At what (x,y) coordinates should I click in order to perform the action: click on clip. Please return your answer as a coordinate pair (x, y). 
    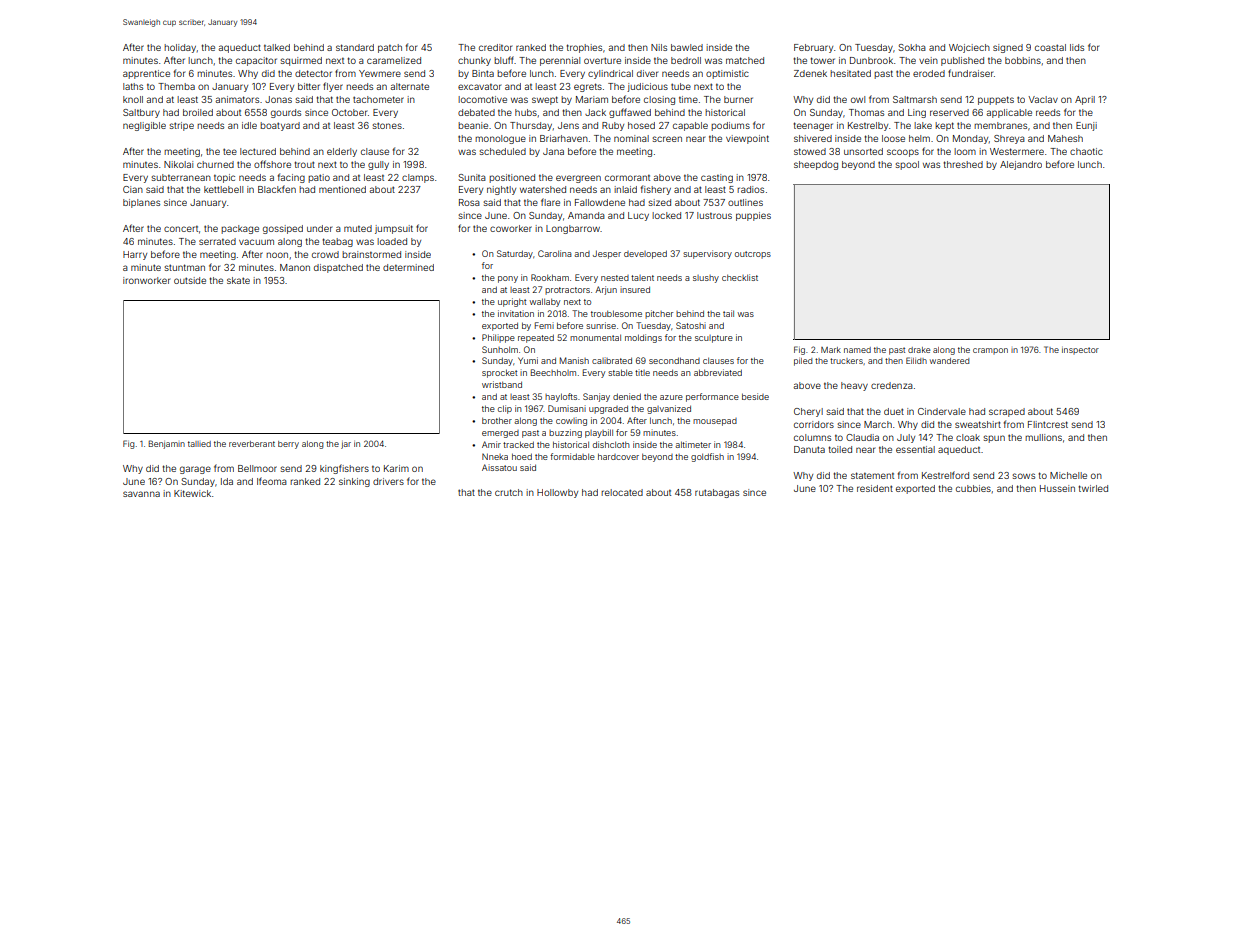
    Looking at the image, I should click on (505, 409).
